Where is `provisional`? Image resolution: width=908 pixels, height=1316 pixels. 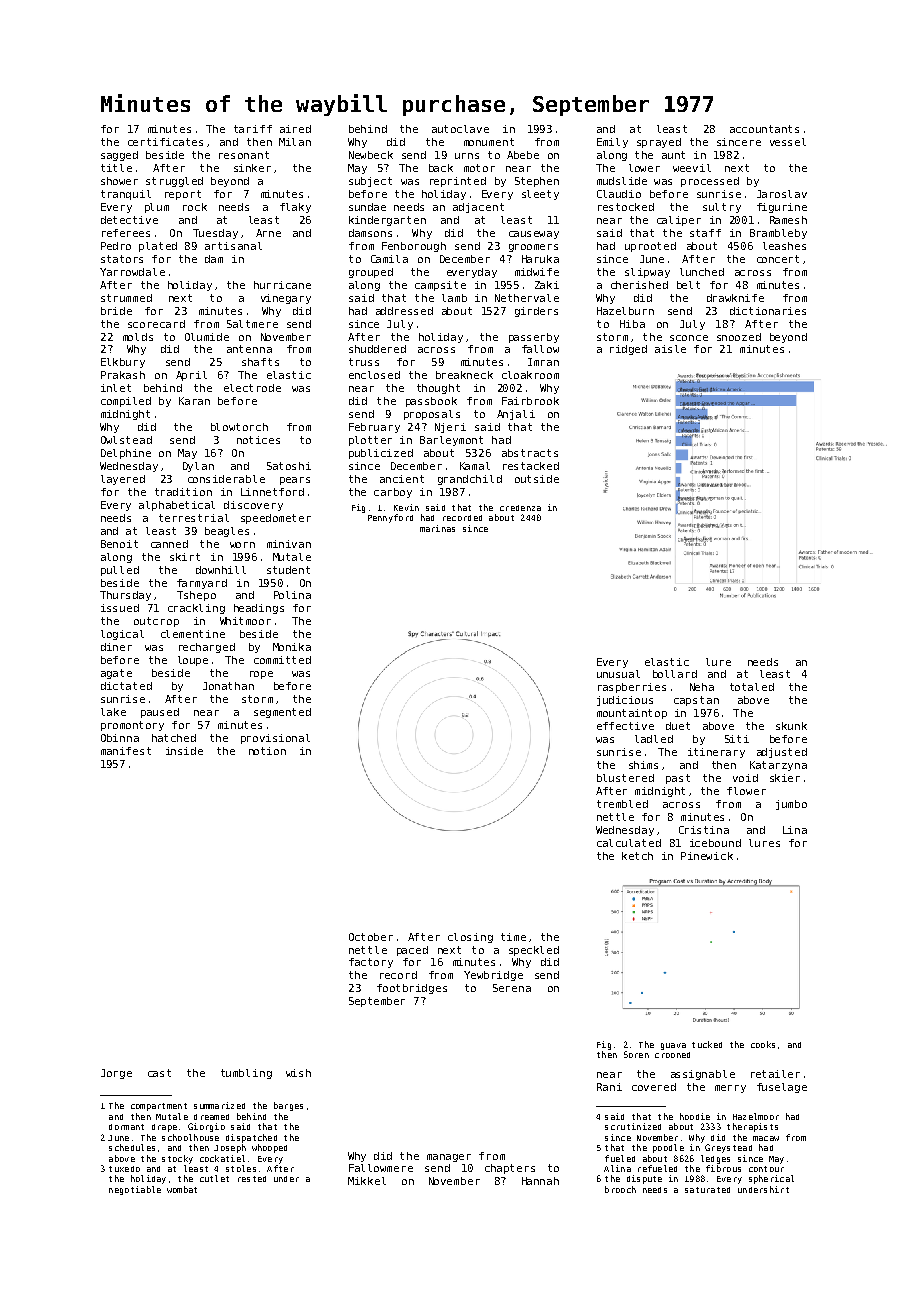
provisional is located at coordinates (275, 739).
